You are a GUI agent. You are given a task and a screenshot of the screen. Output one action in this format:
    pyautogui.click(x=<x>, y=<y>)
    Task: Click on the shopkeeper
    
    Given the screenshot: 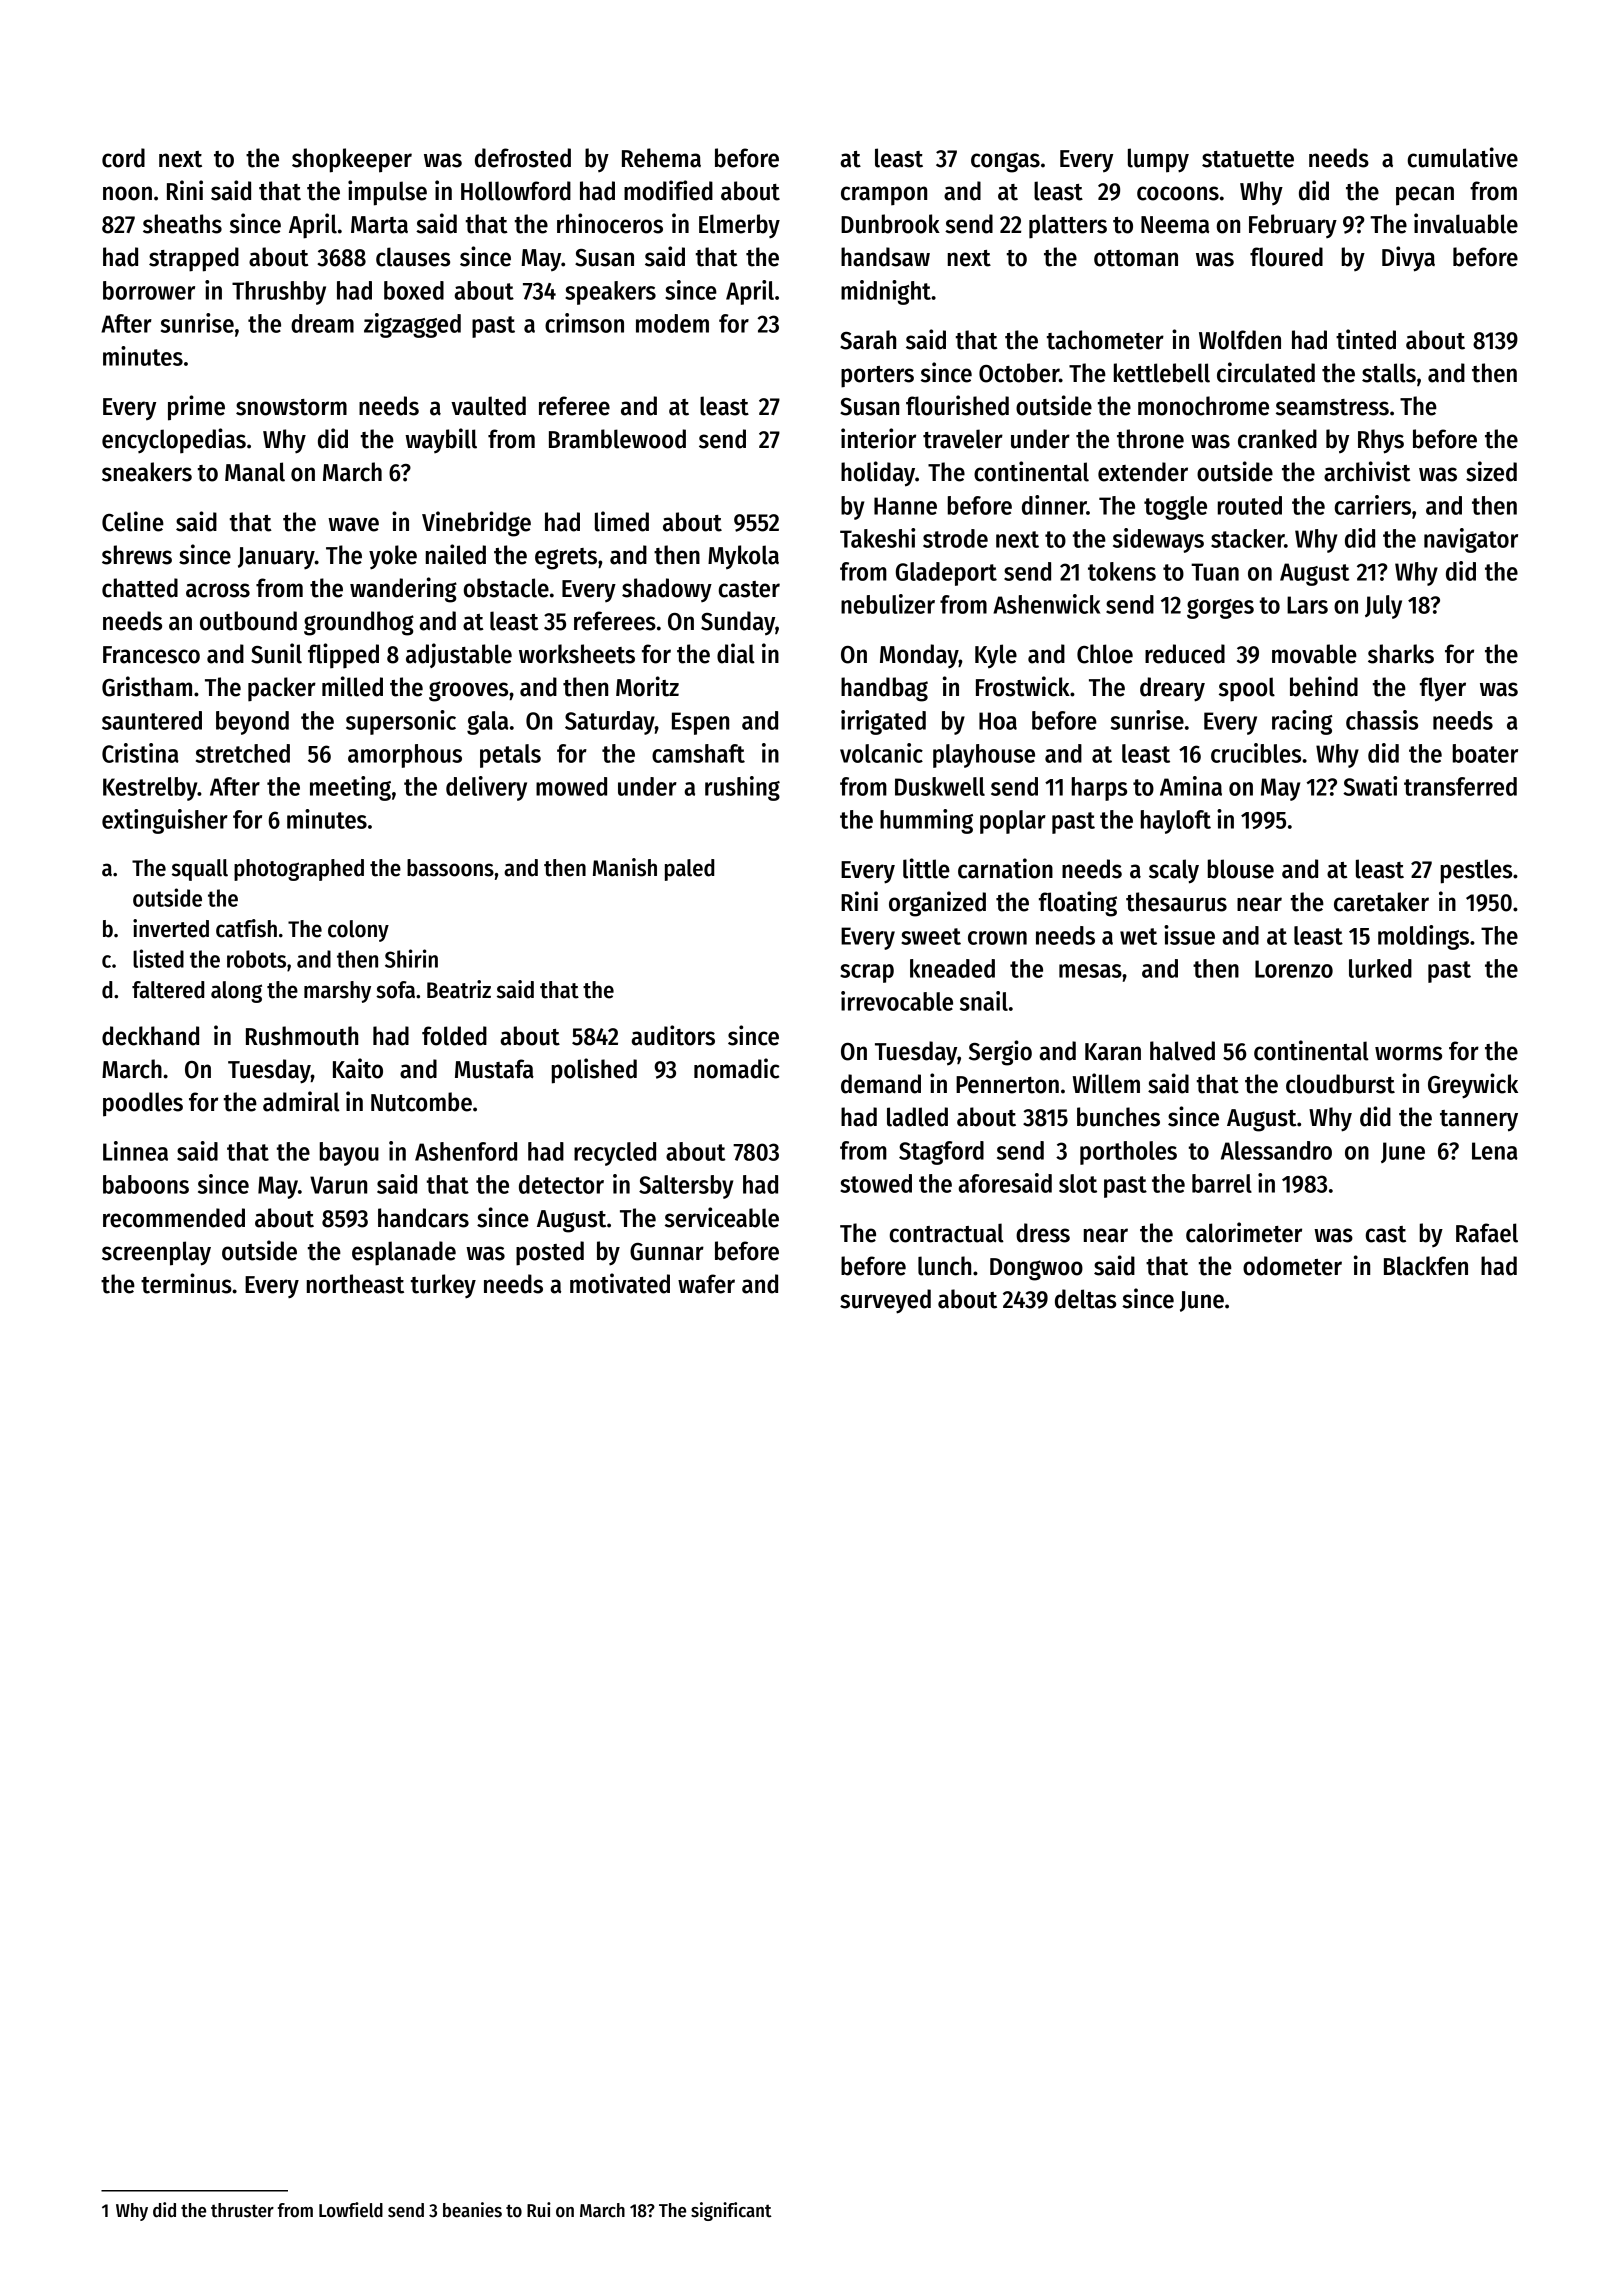 What is the action you would take?
    pyautogui.click(x=352, y=160)
